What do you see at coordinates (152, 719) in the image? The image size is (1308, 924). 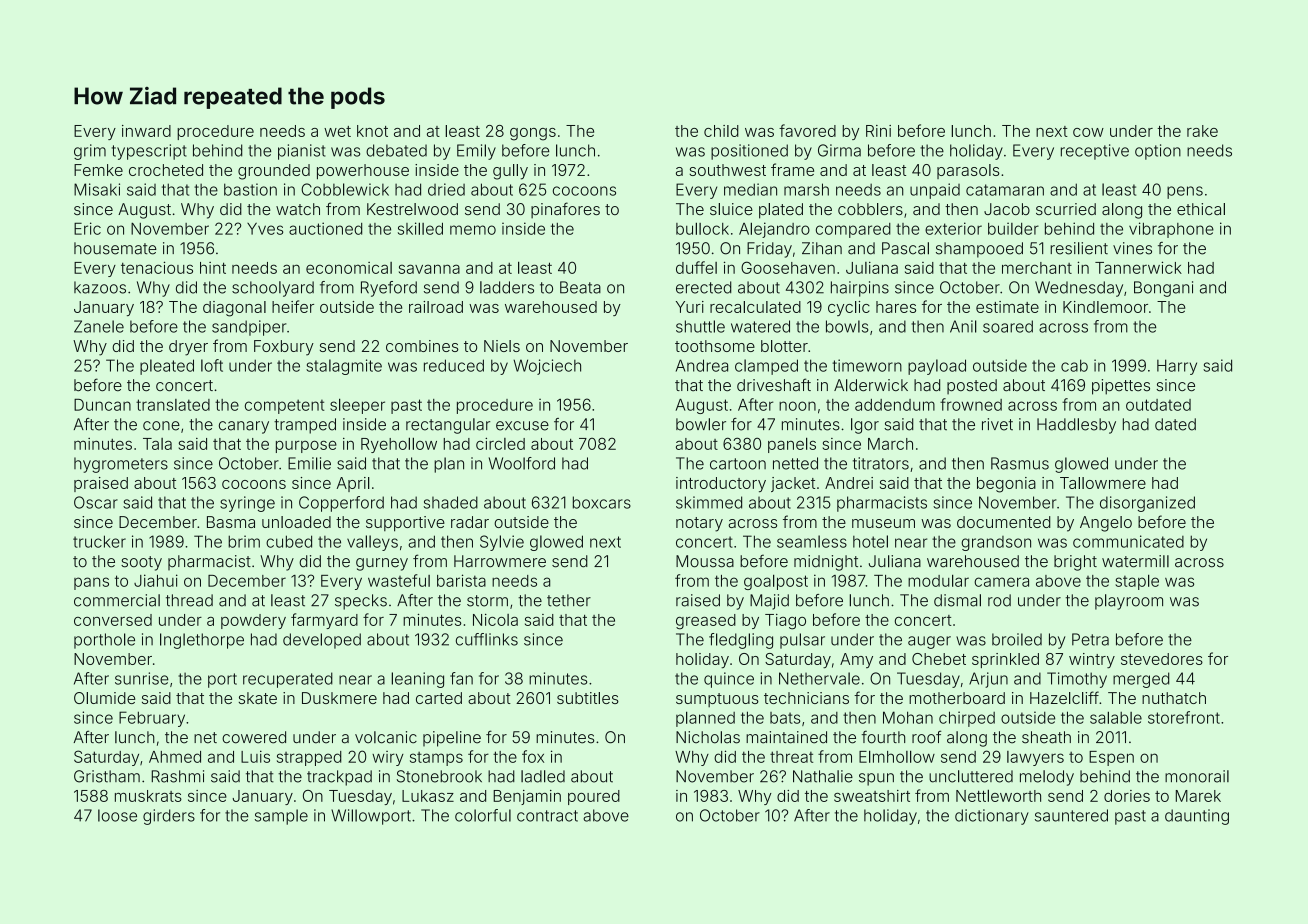 I see `February` at bounding box center [152, 719].
